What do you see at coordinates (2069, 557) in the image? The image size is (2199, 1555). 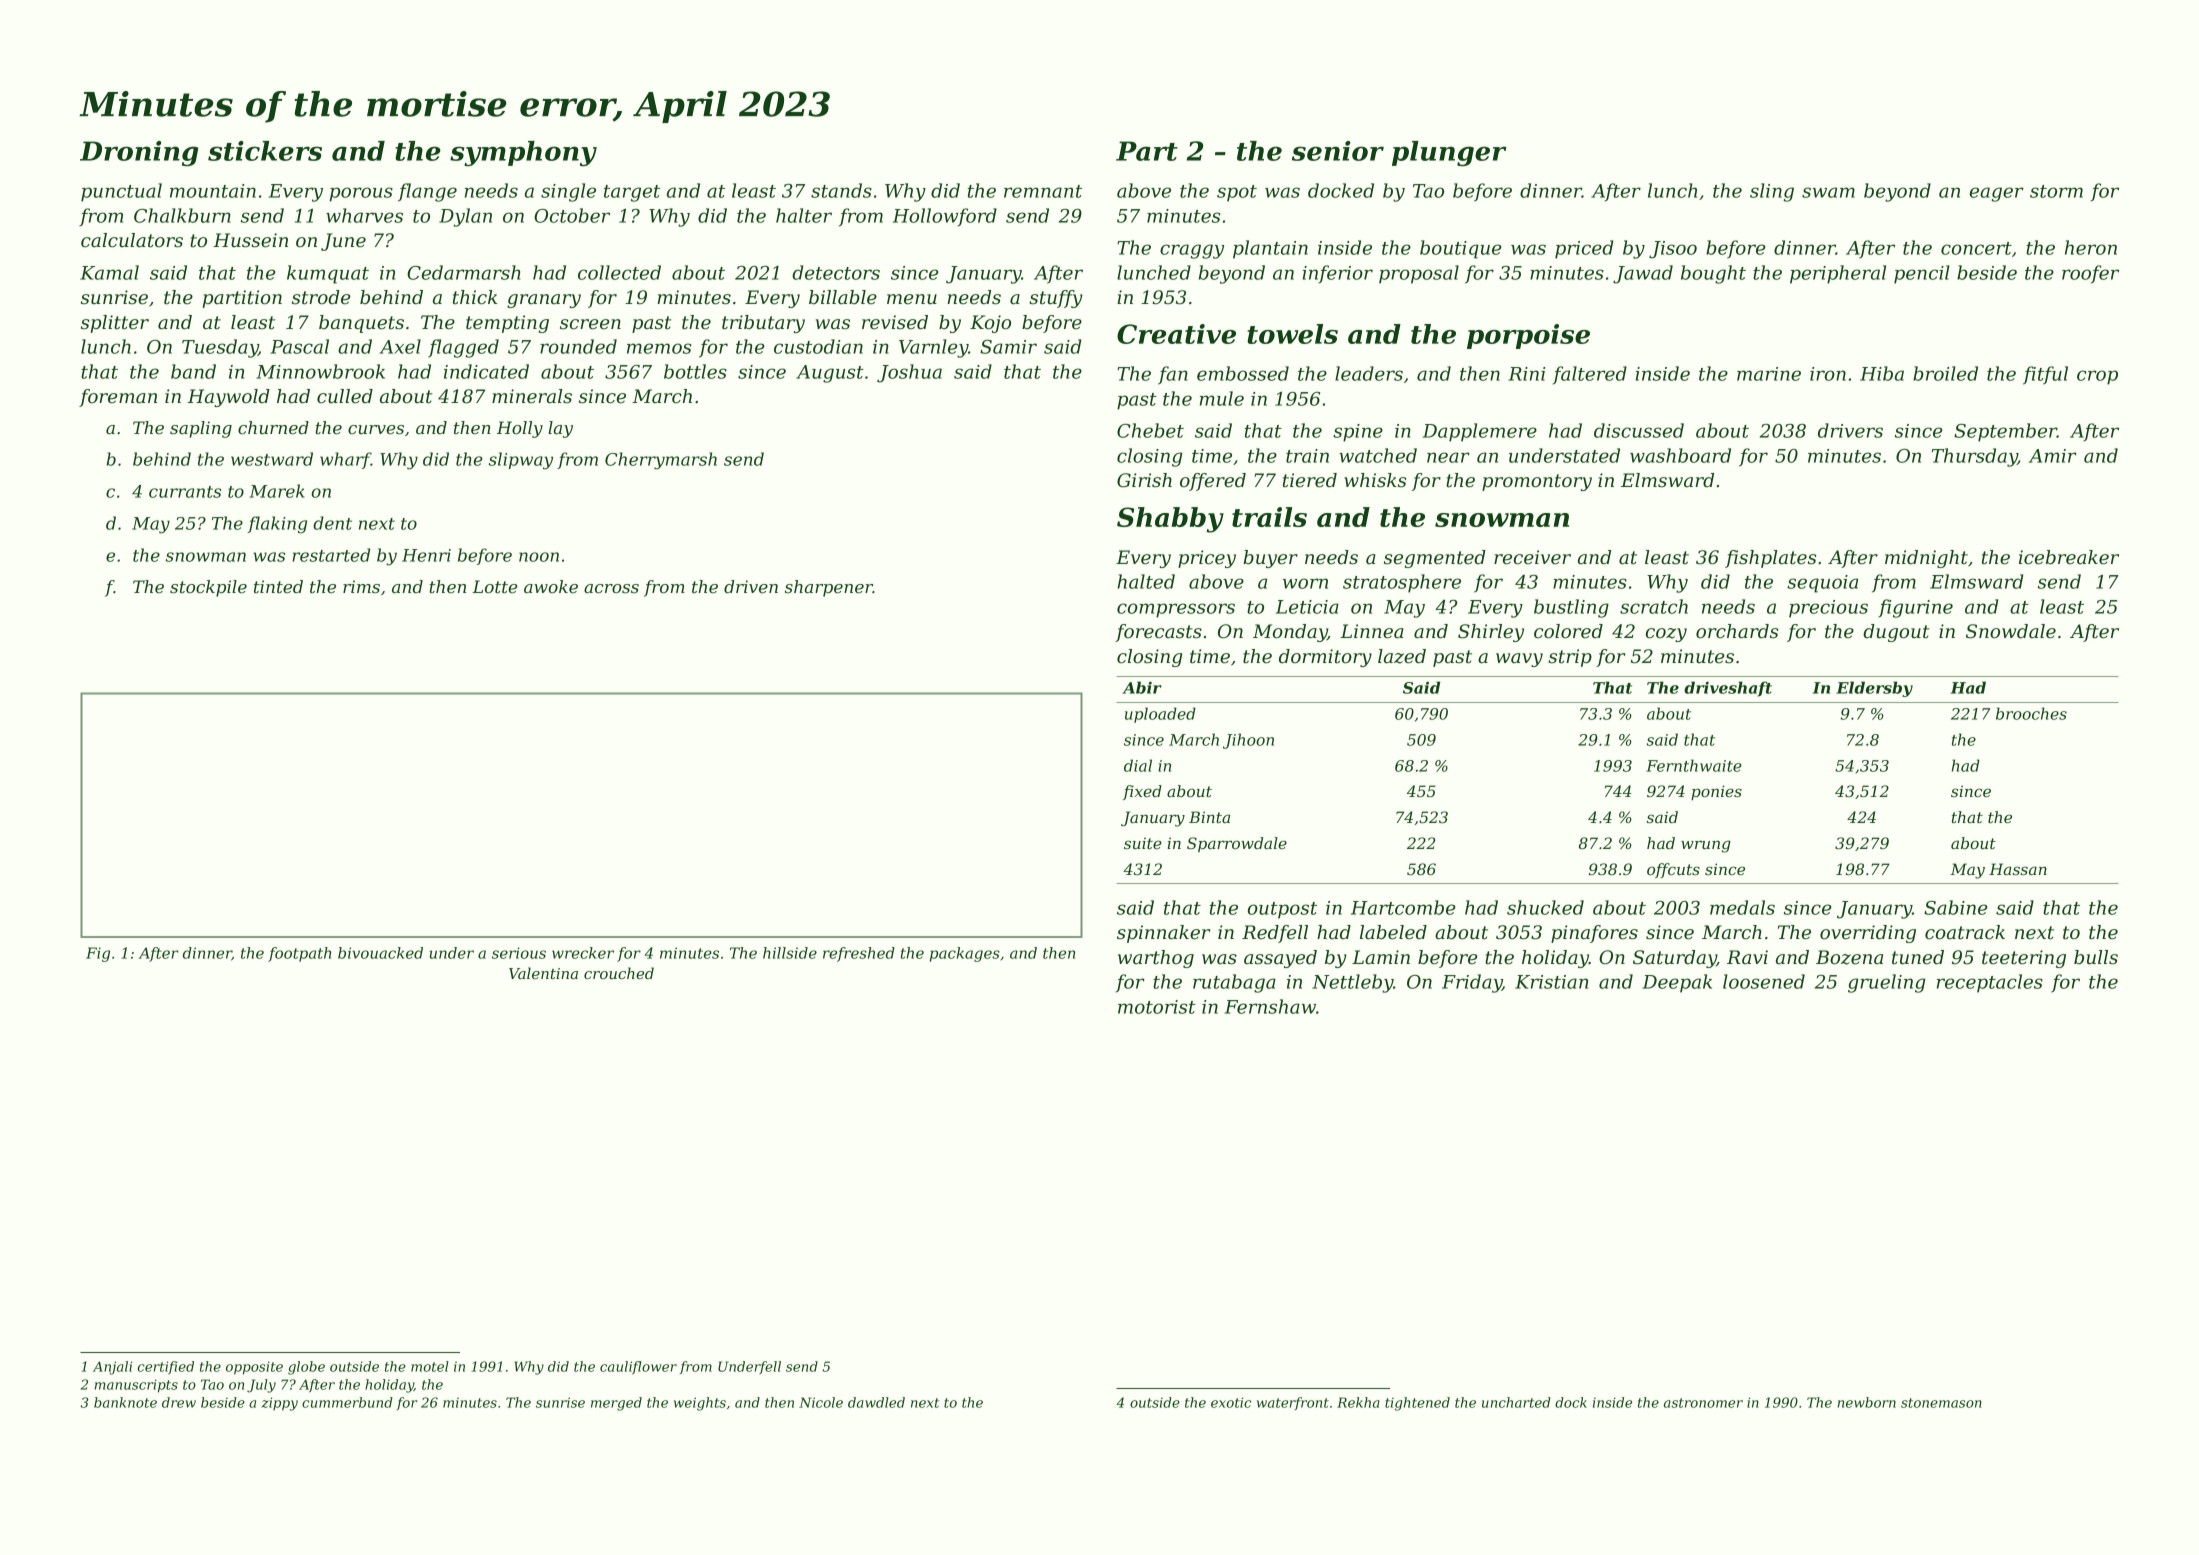 I see `icebreaker` at bounding box center [2069, 557].
